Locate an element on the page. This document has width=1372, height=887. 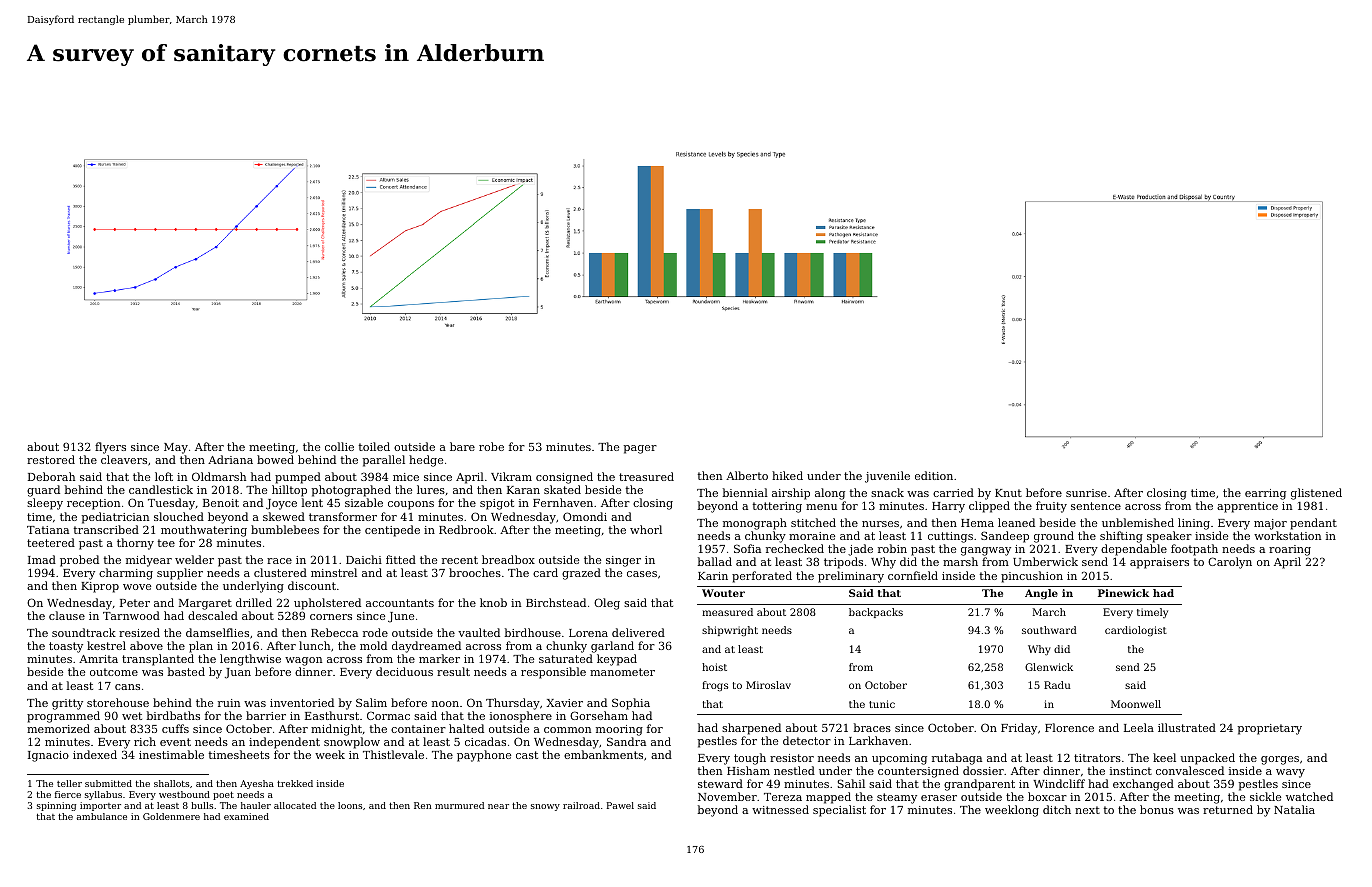
mapped is located at coordinates (828, 798).
